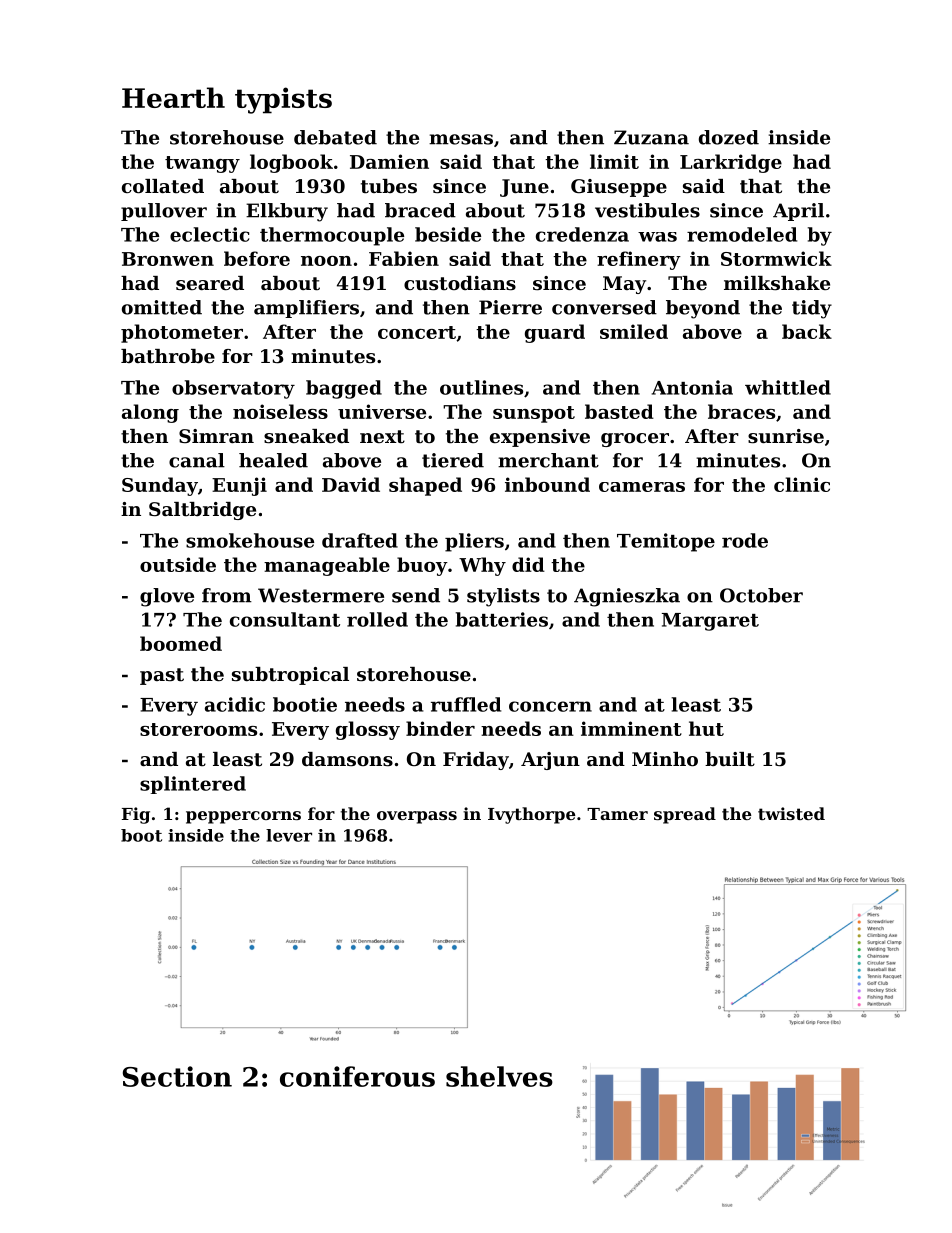 This screenshot has width=952, height=1233. Describe the element at coordinates (182, 333) in the screenshot. I see `photometer` at that location.
